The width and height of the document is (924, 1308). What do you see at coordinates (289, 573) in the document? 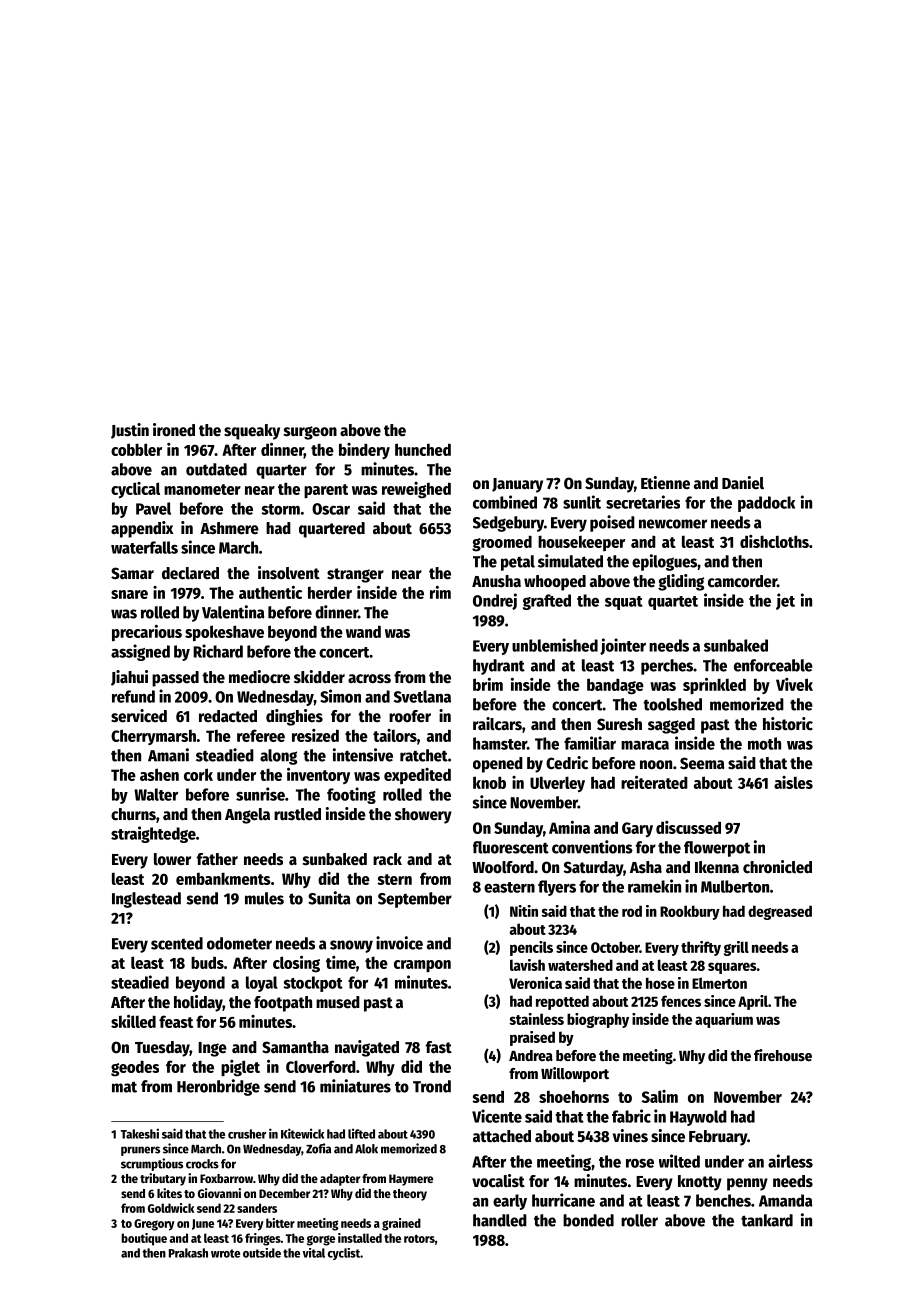
I see `insolvent` at bounding box center [289, 573].
